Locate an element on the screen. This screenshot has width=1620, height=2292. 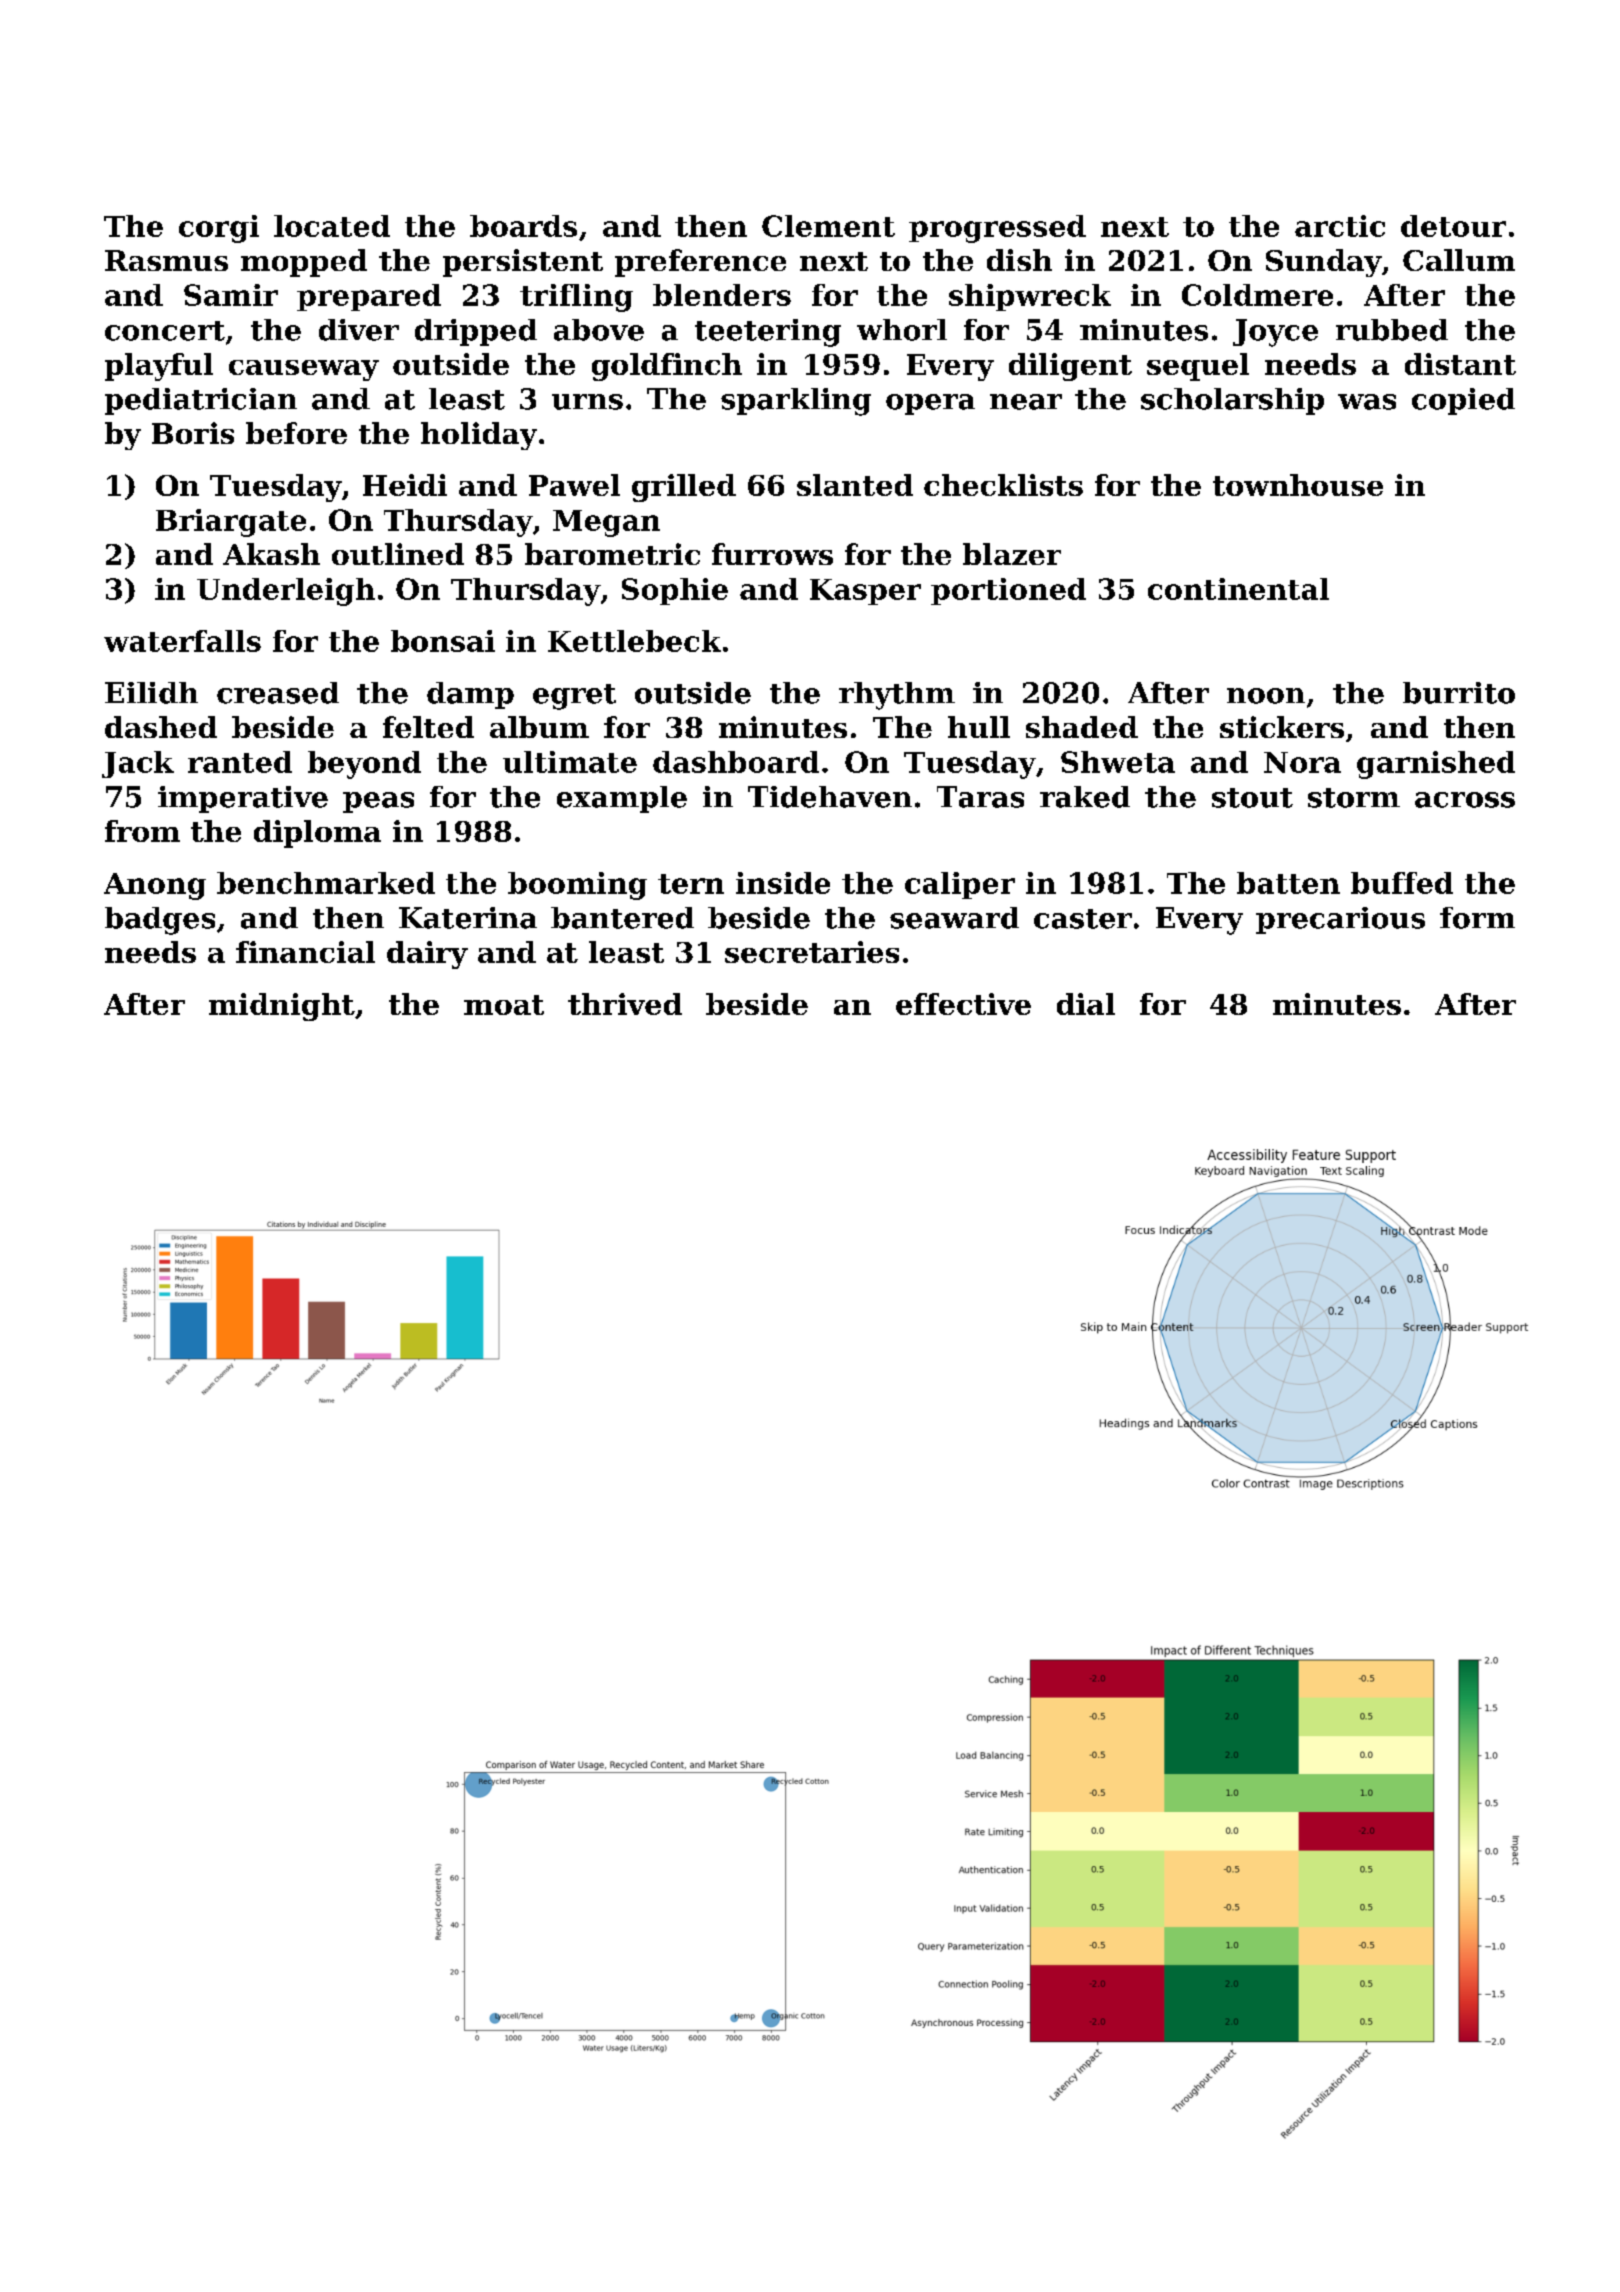
burrito is located at coordinates (1459, 693).
